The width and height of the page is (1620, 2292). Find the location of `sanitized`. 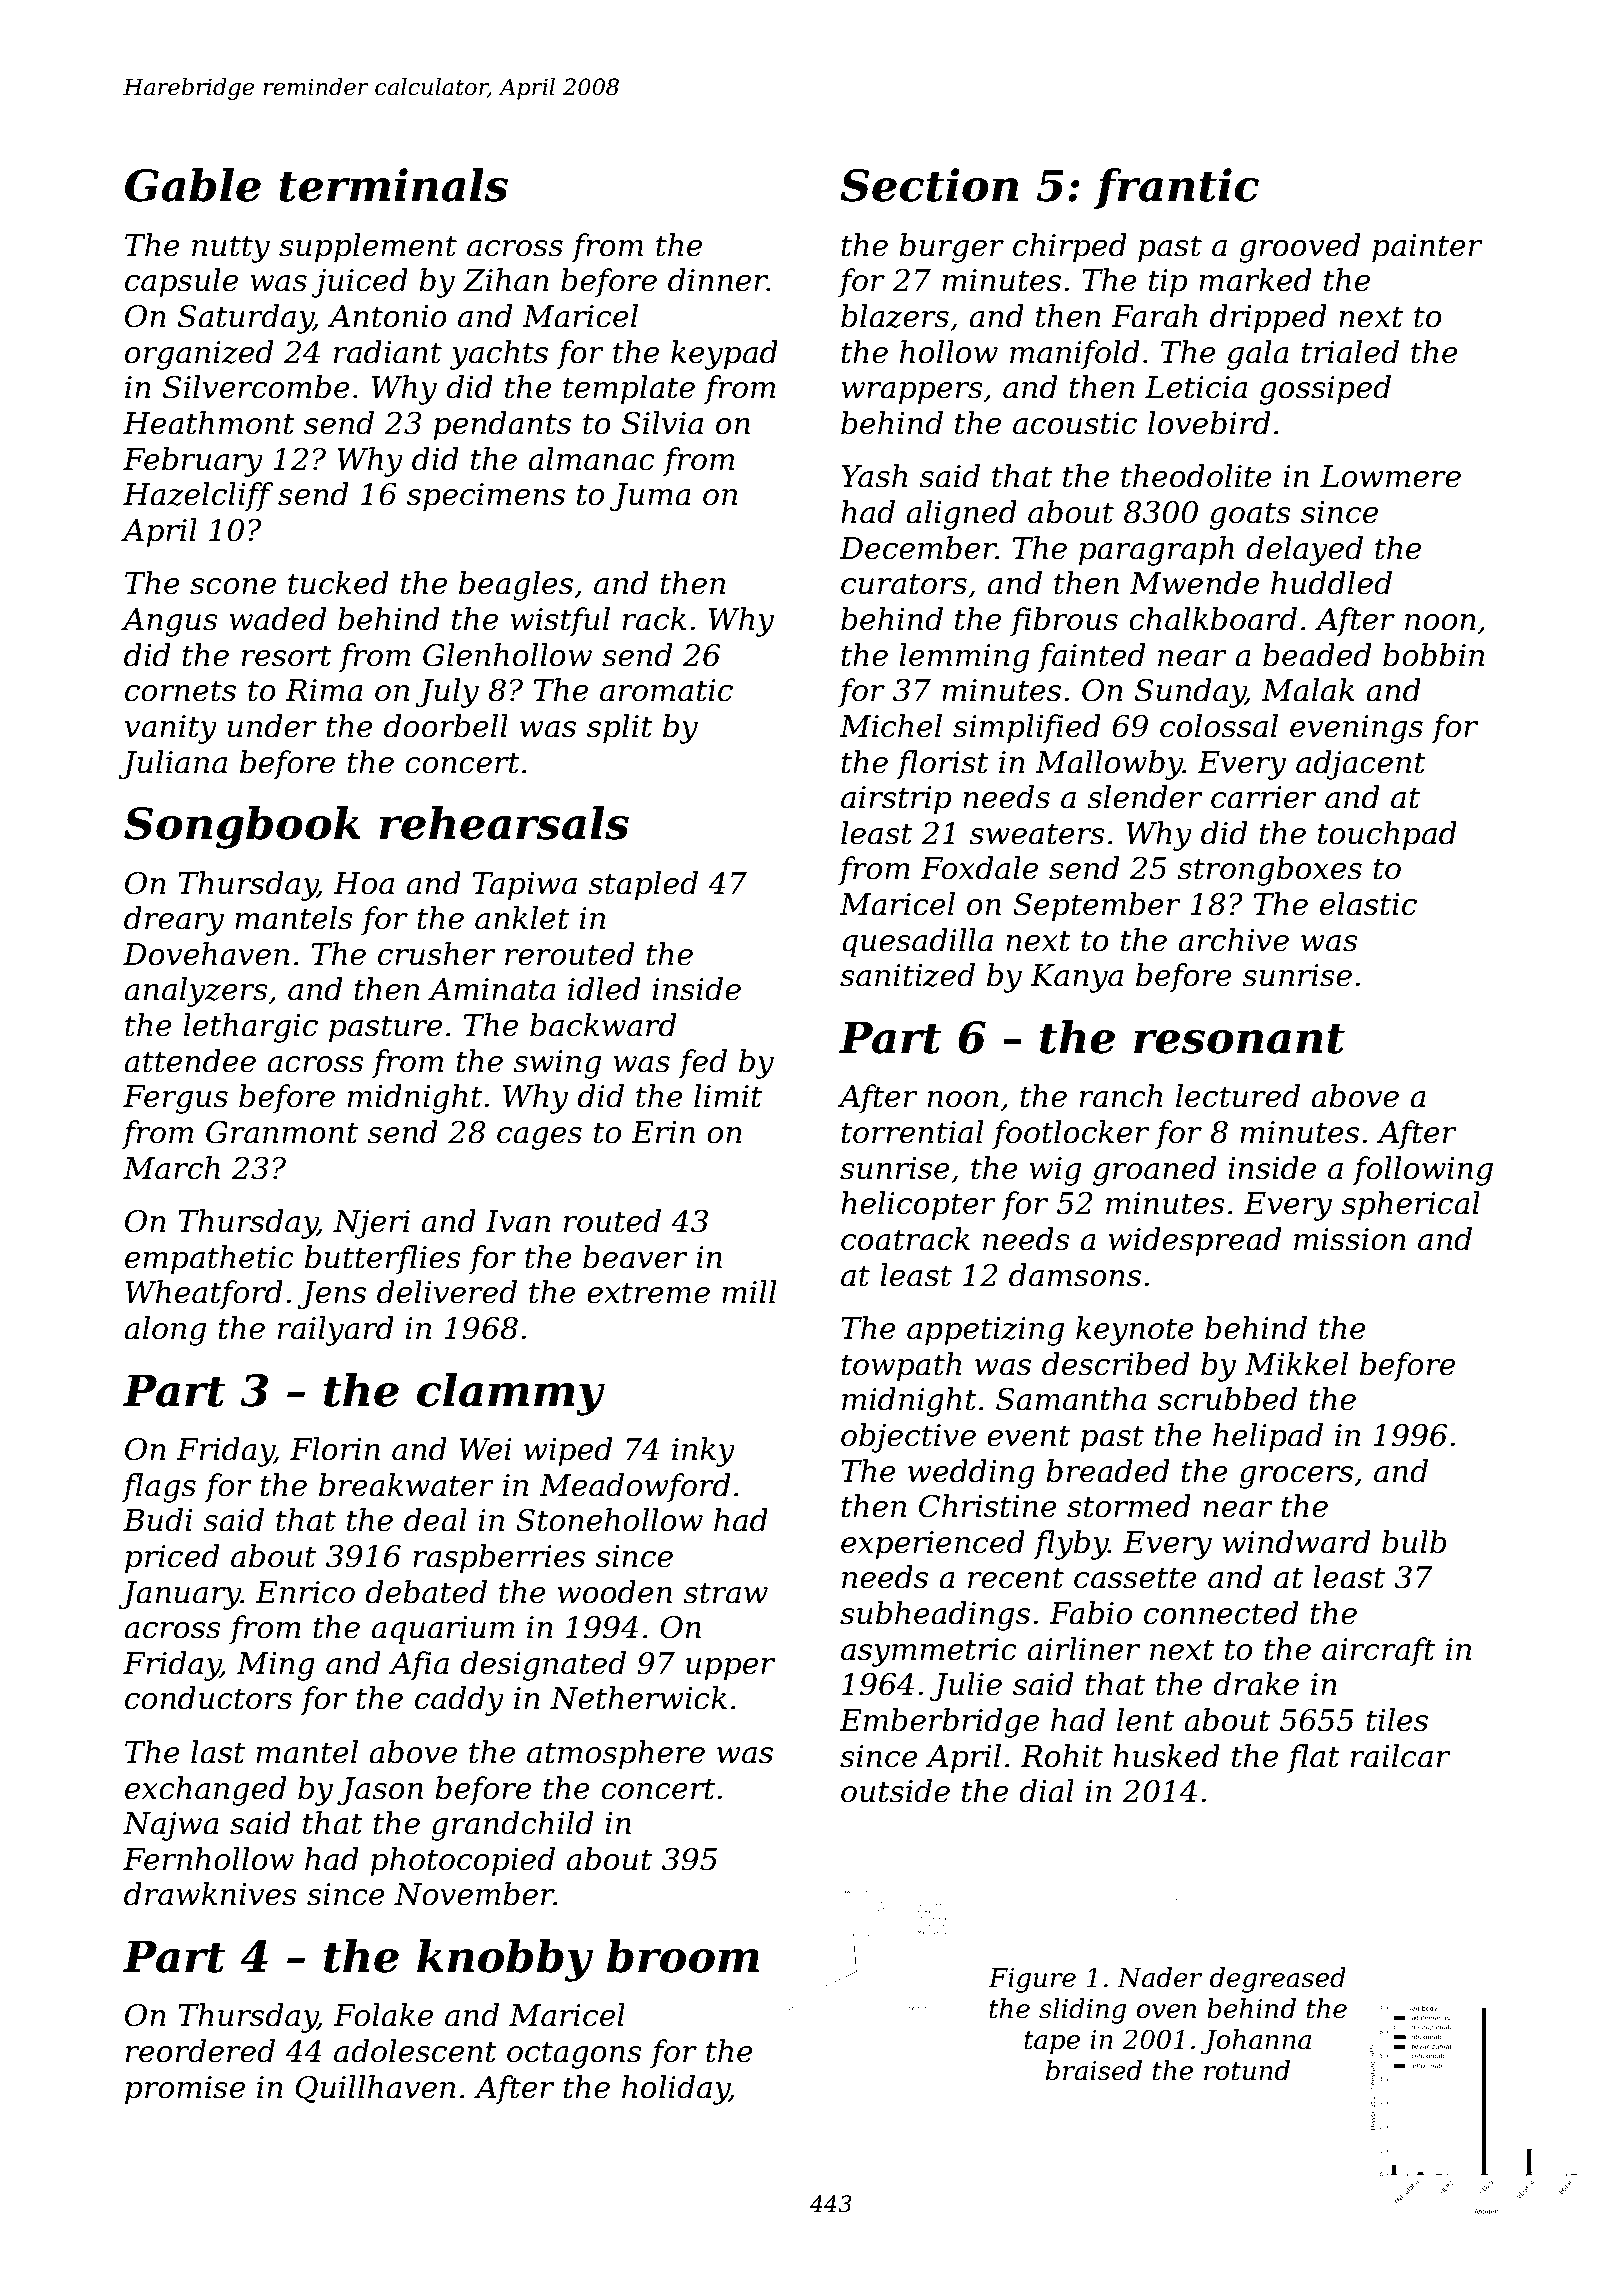

sanitized is located at coordinates (907, 975).
